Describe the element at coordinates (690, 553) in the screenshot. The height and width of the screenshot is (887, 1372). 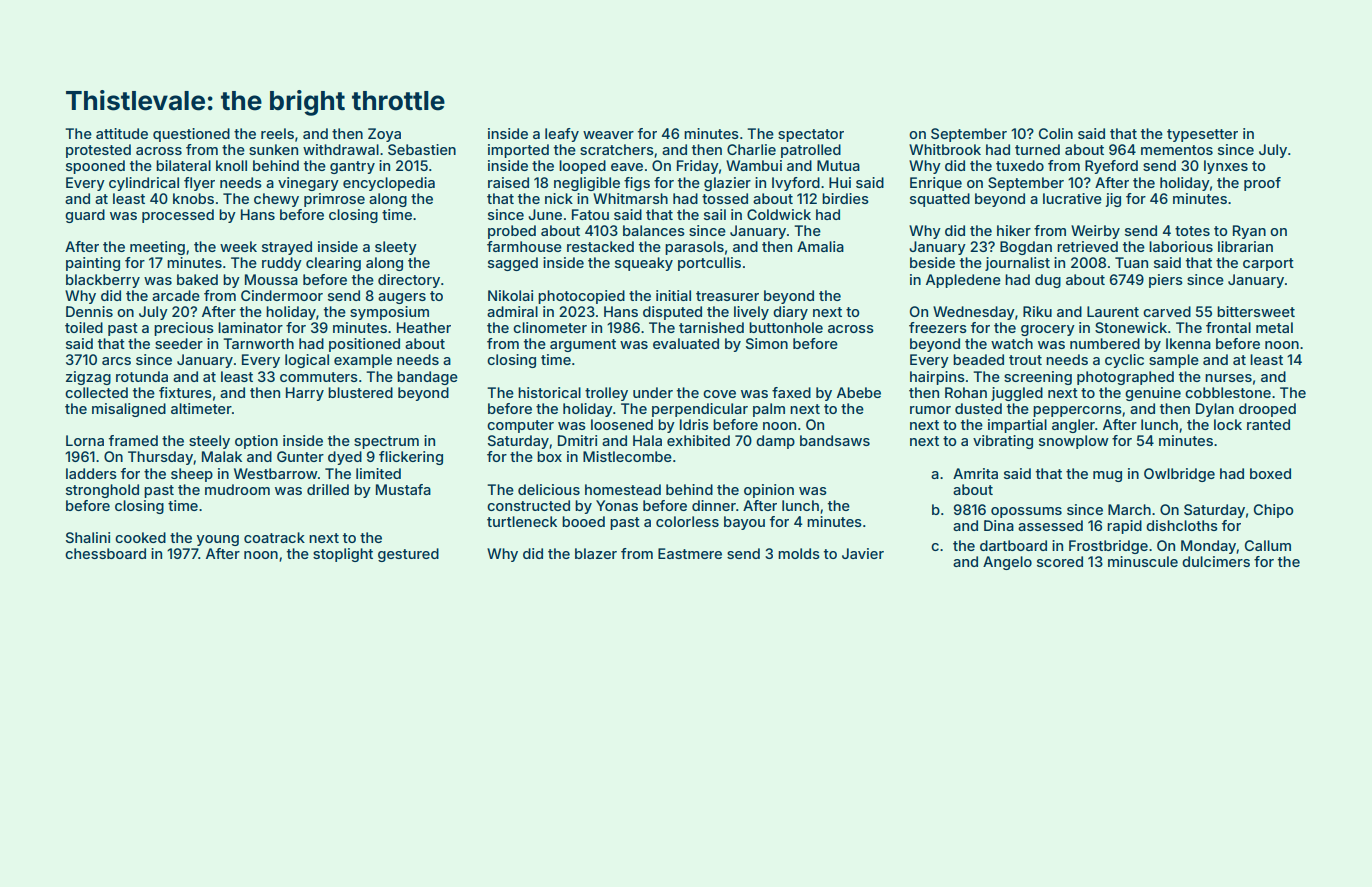
I see `Eastmere` at that location.
